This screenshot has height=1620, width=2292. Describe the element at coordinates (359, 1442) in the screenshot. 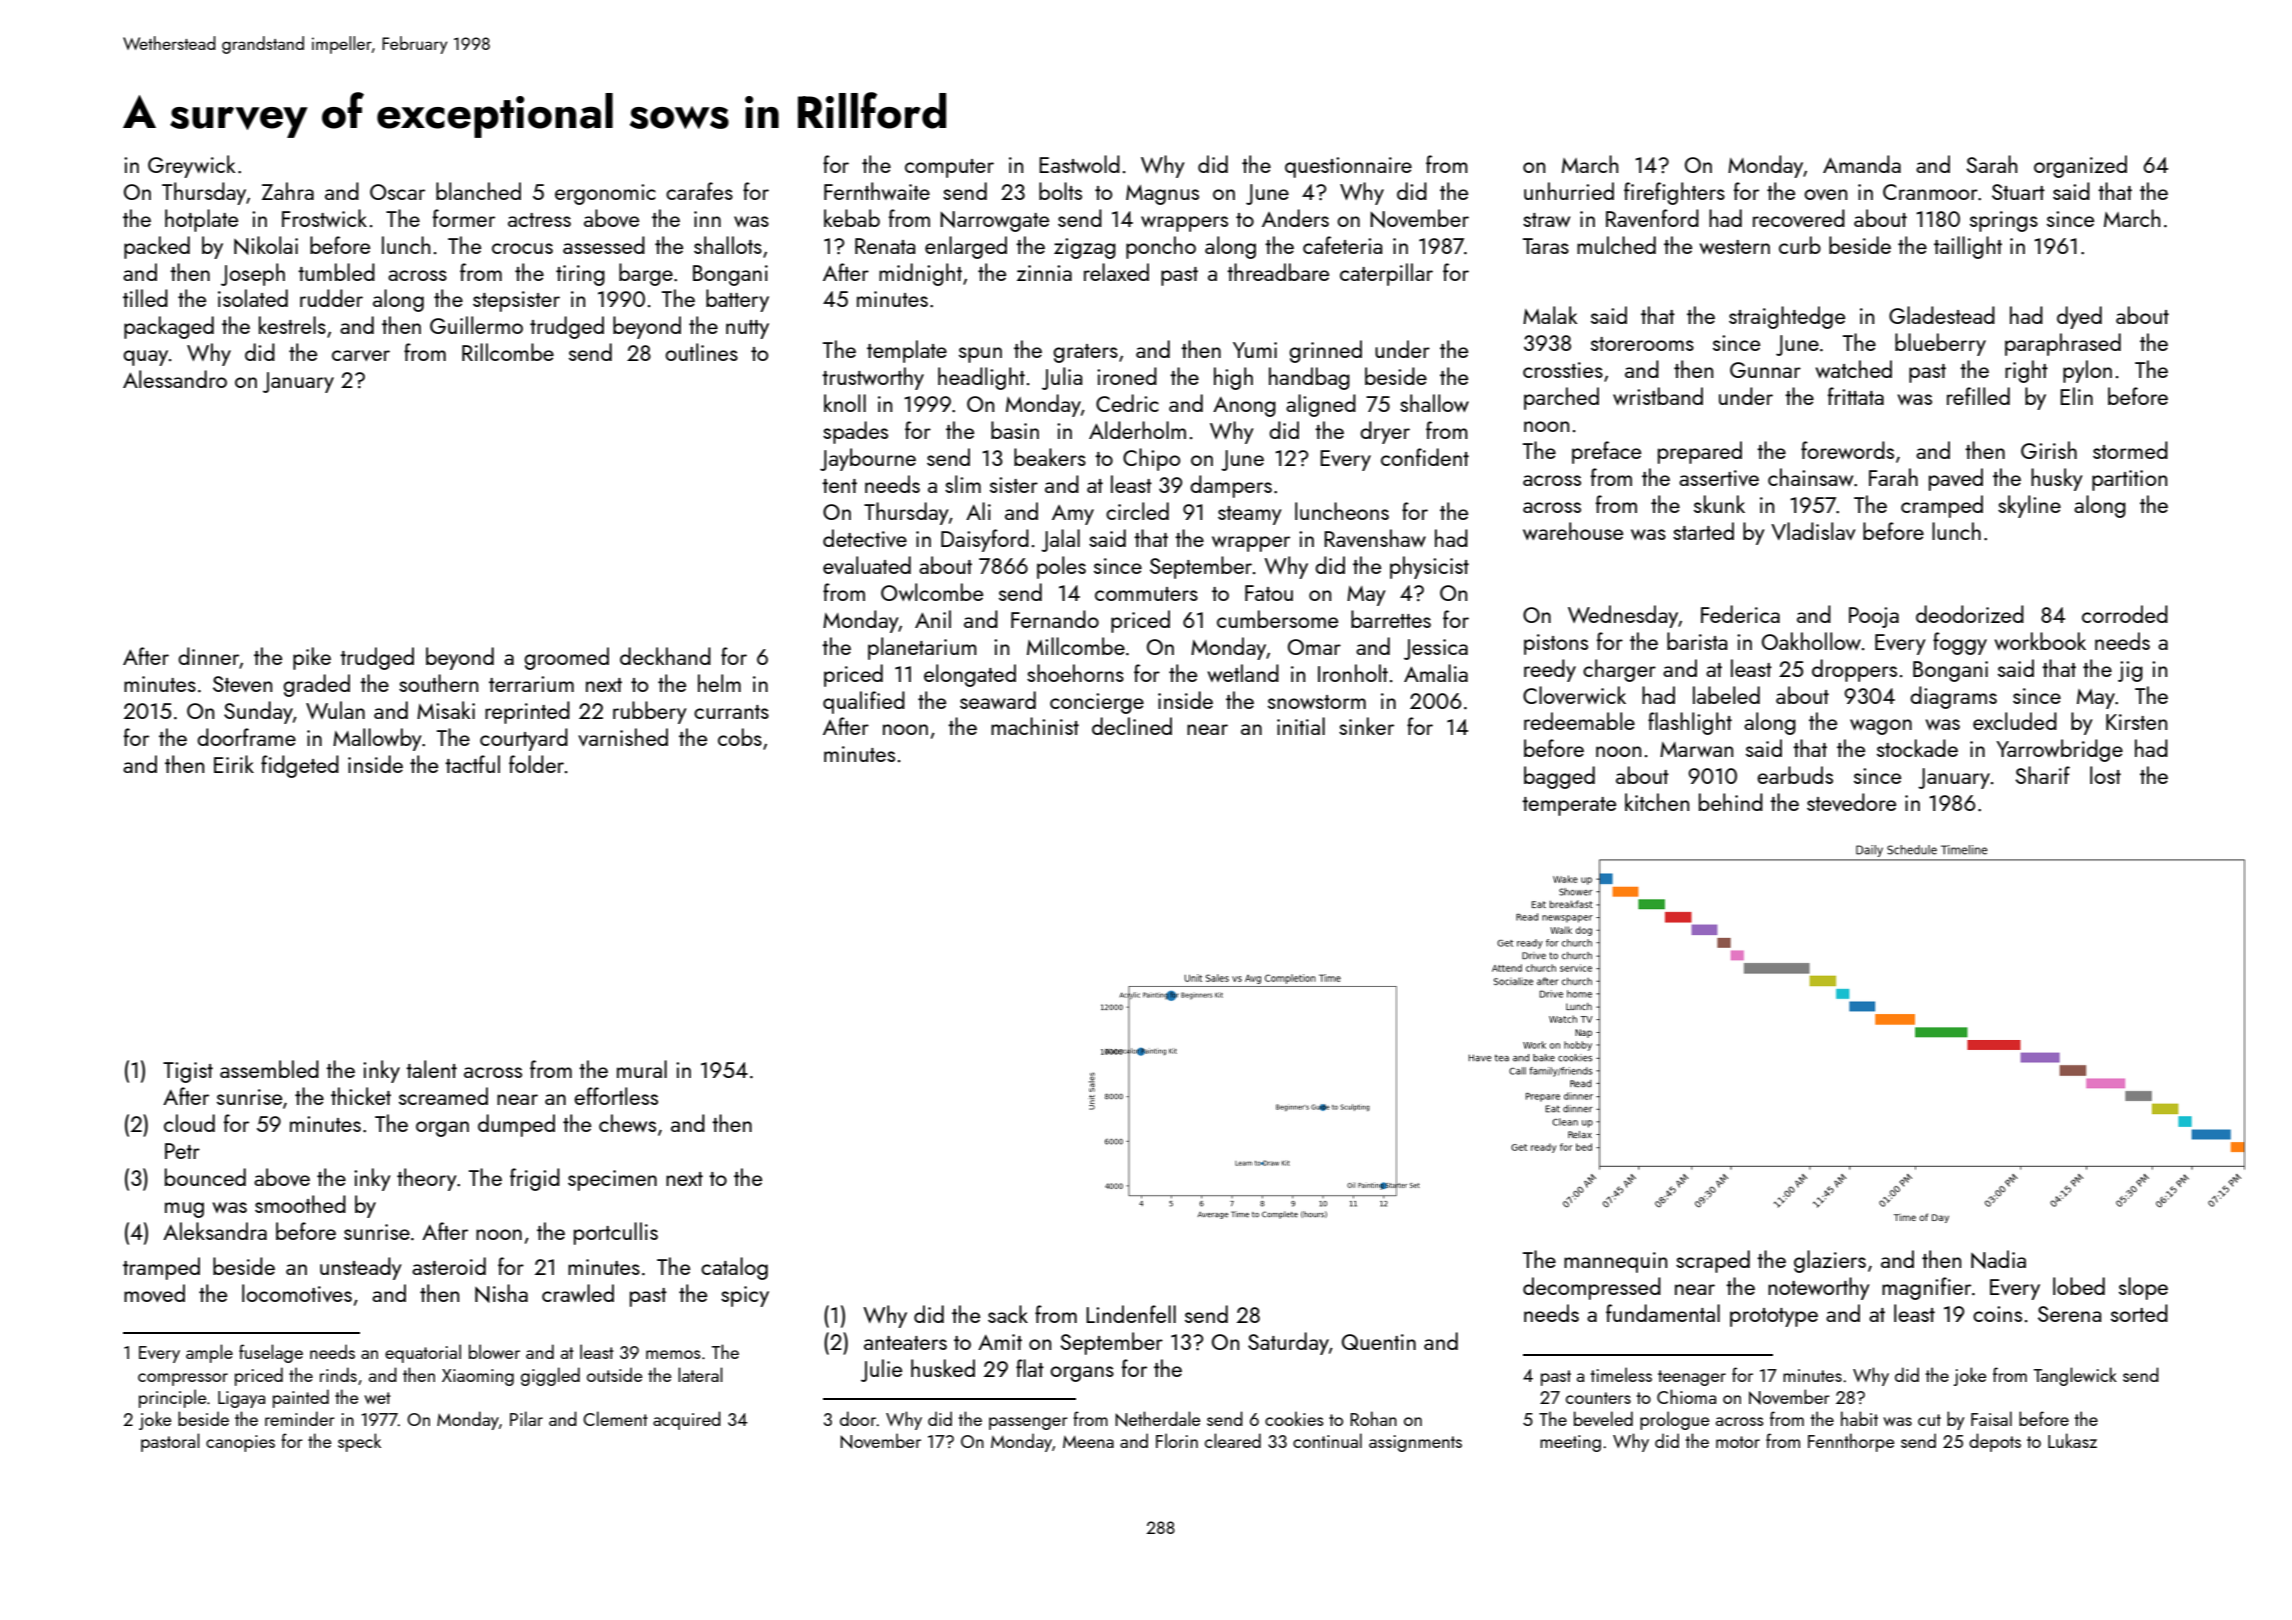

I see `speck` at that location.
